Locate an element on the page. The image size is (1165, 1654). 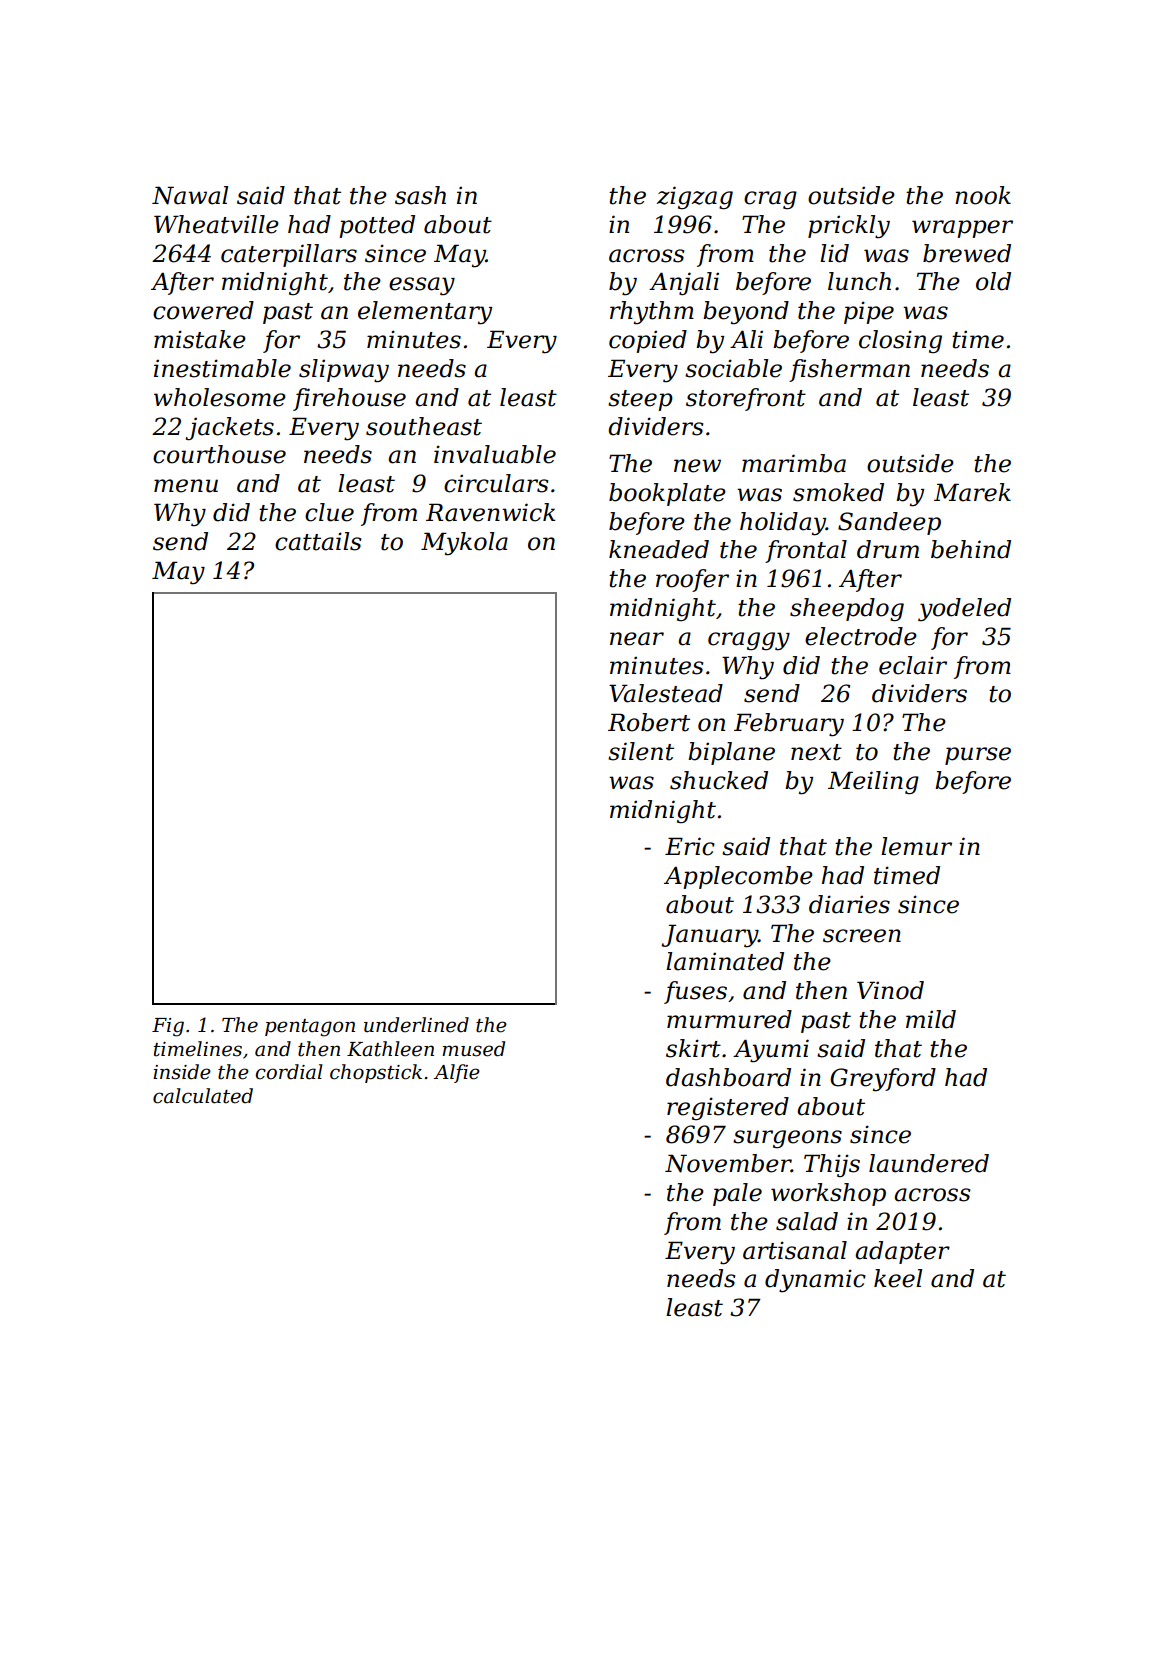
Fig is located at coordinates (168, 1027).
